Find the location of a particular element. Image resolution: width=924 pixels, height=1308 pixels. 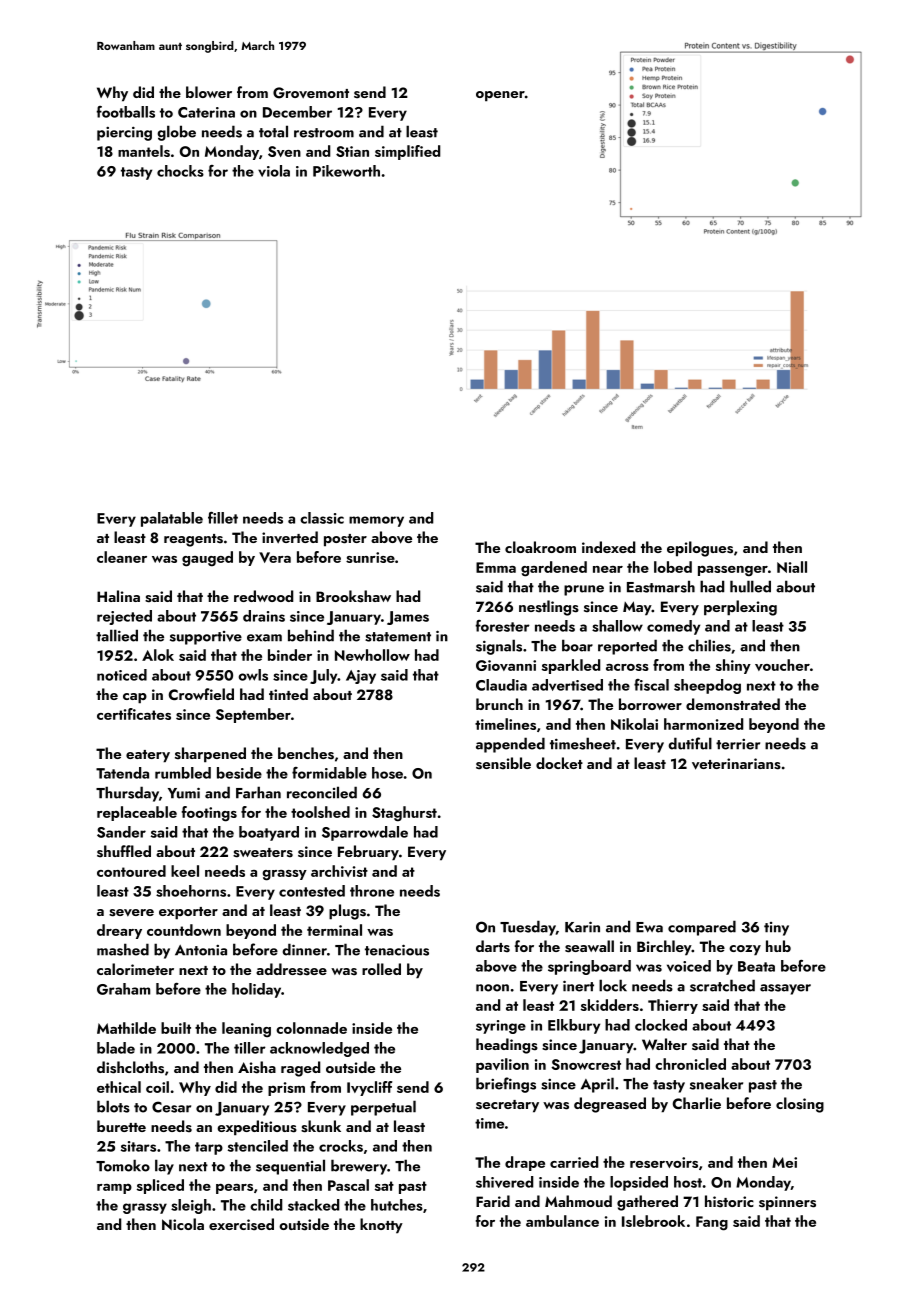

indexed is located at coordinates (608, 547).
